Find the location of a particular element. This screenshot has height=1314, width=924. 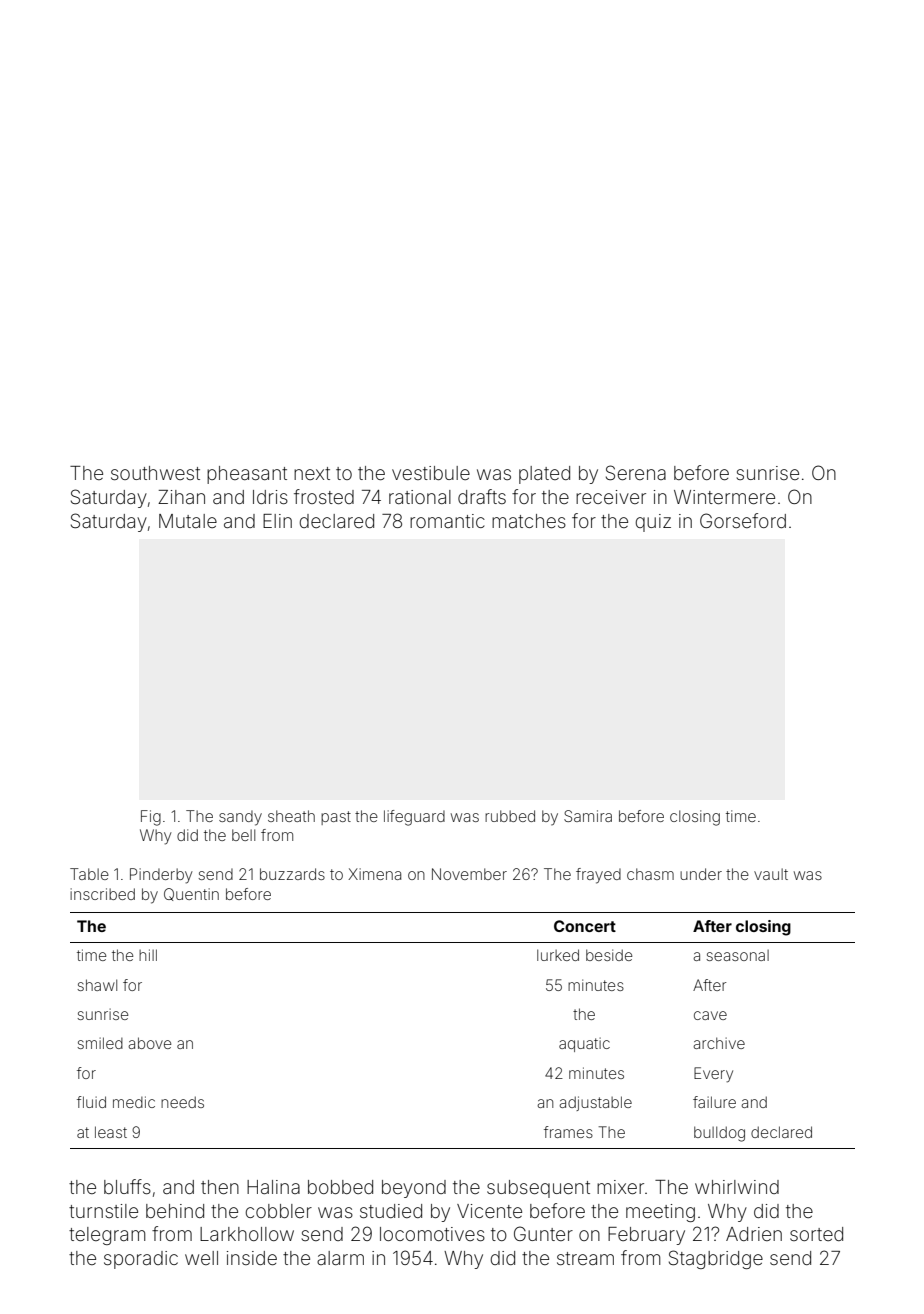

Gorseford is located at coordinates (743, 520).
